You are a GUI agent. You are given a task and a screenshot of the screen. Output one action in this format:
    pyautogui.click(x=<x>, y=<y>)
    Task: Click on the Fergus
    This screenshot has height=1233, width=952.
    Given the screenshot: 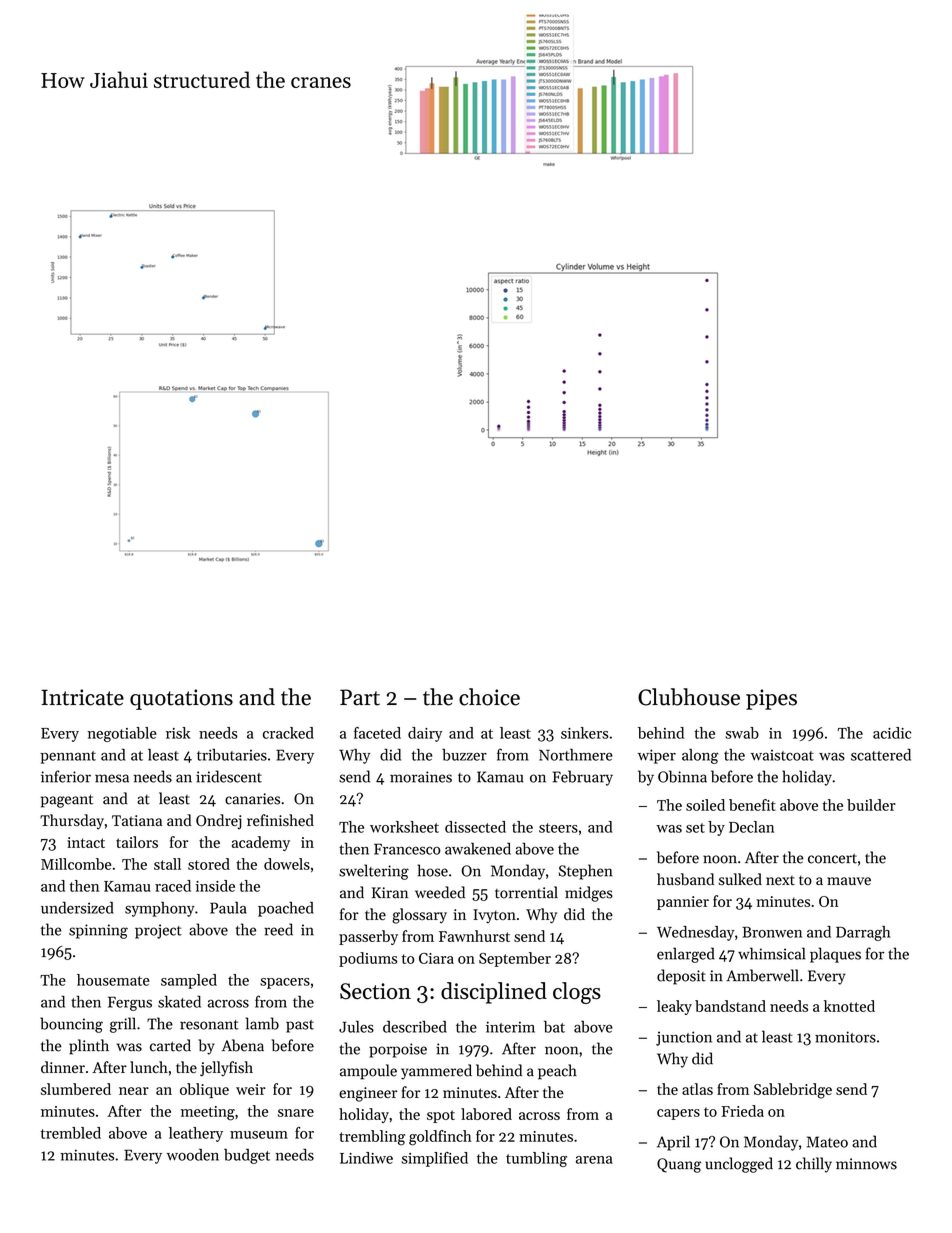 What is the action you would take?
    pyautogui.click(x=130, y=1003)
